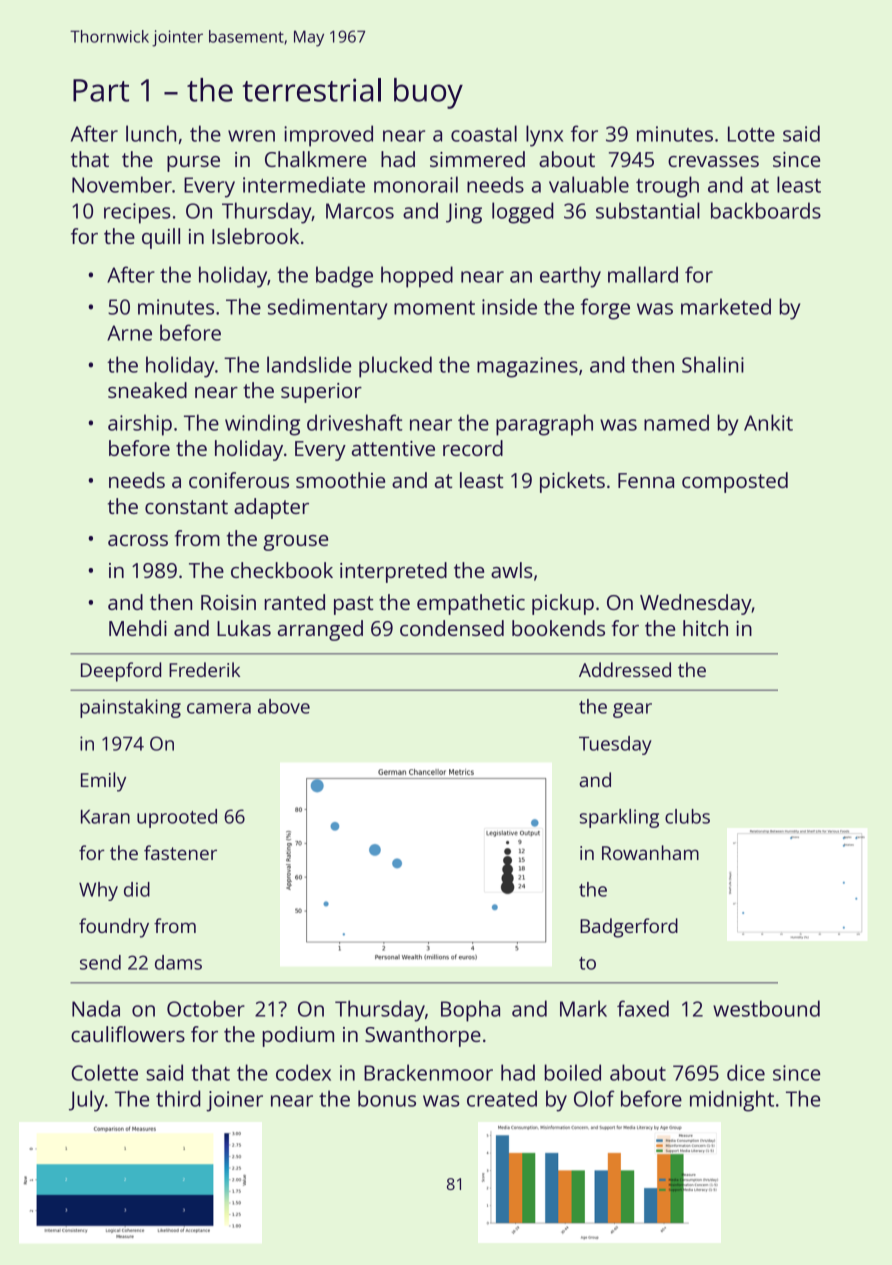 The image size is (892, 1265). I want to click on winding, so click(262, 425).
